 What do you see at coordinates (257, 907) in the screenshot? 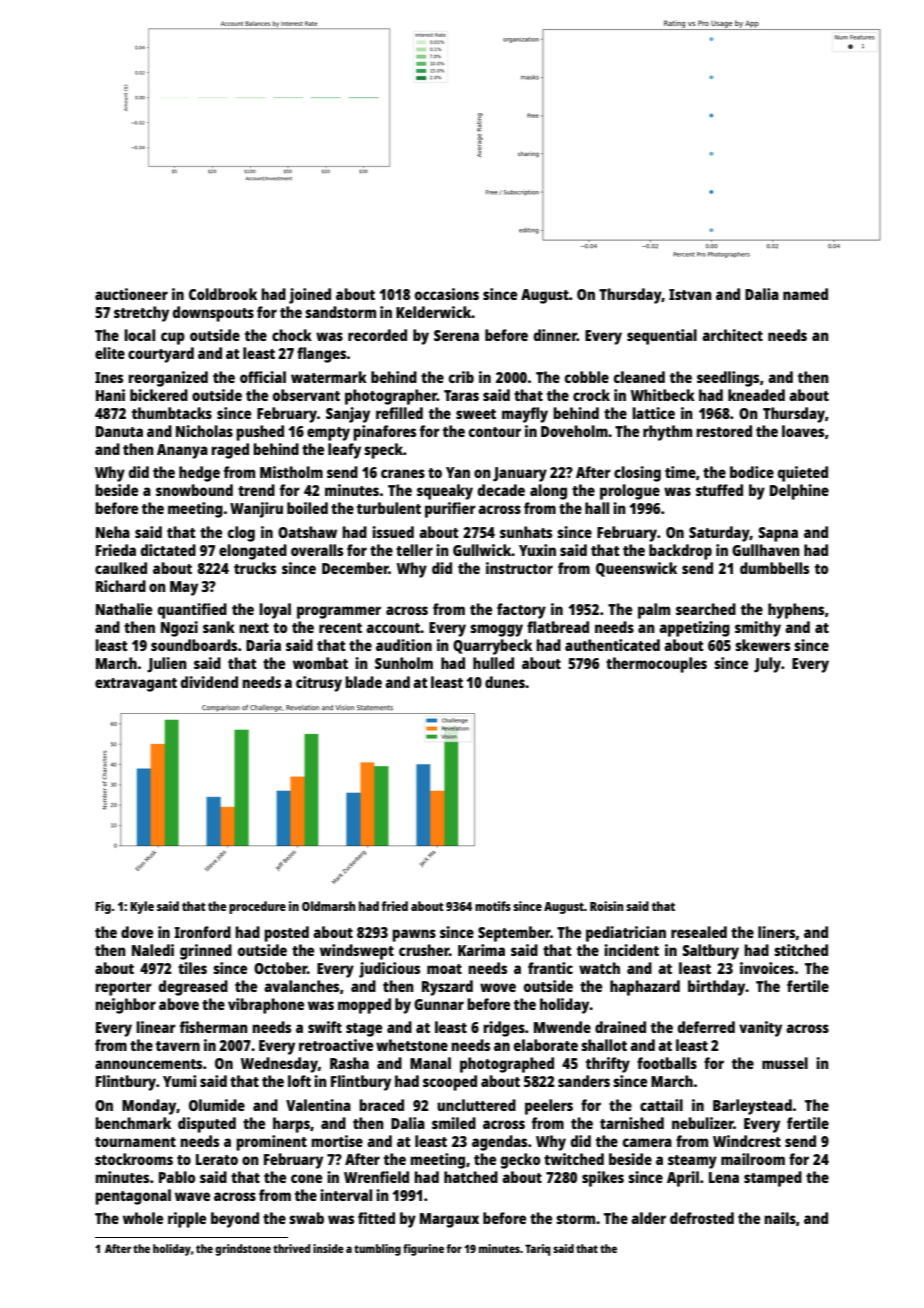
I see `procedure` at bounding box center [257, 907].
